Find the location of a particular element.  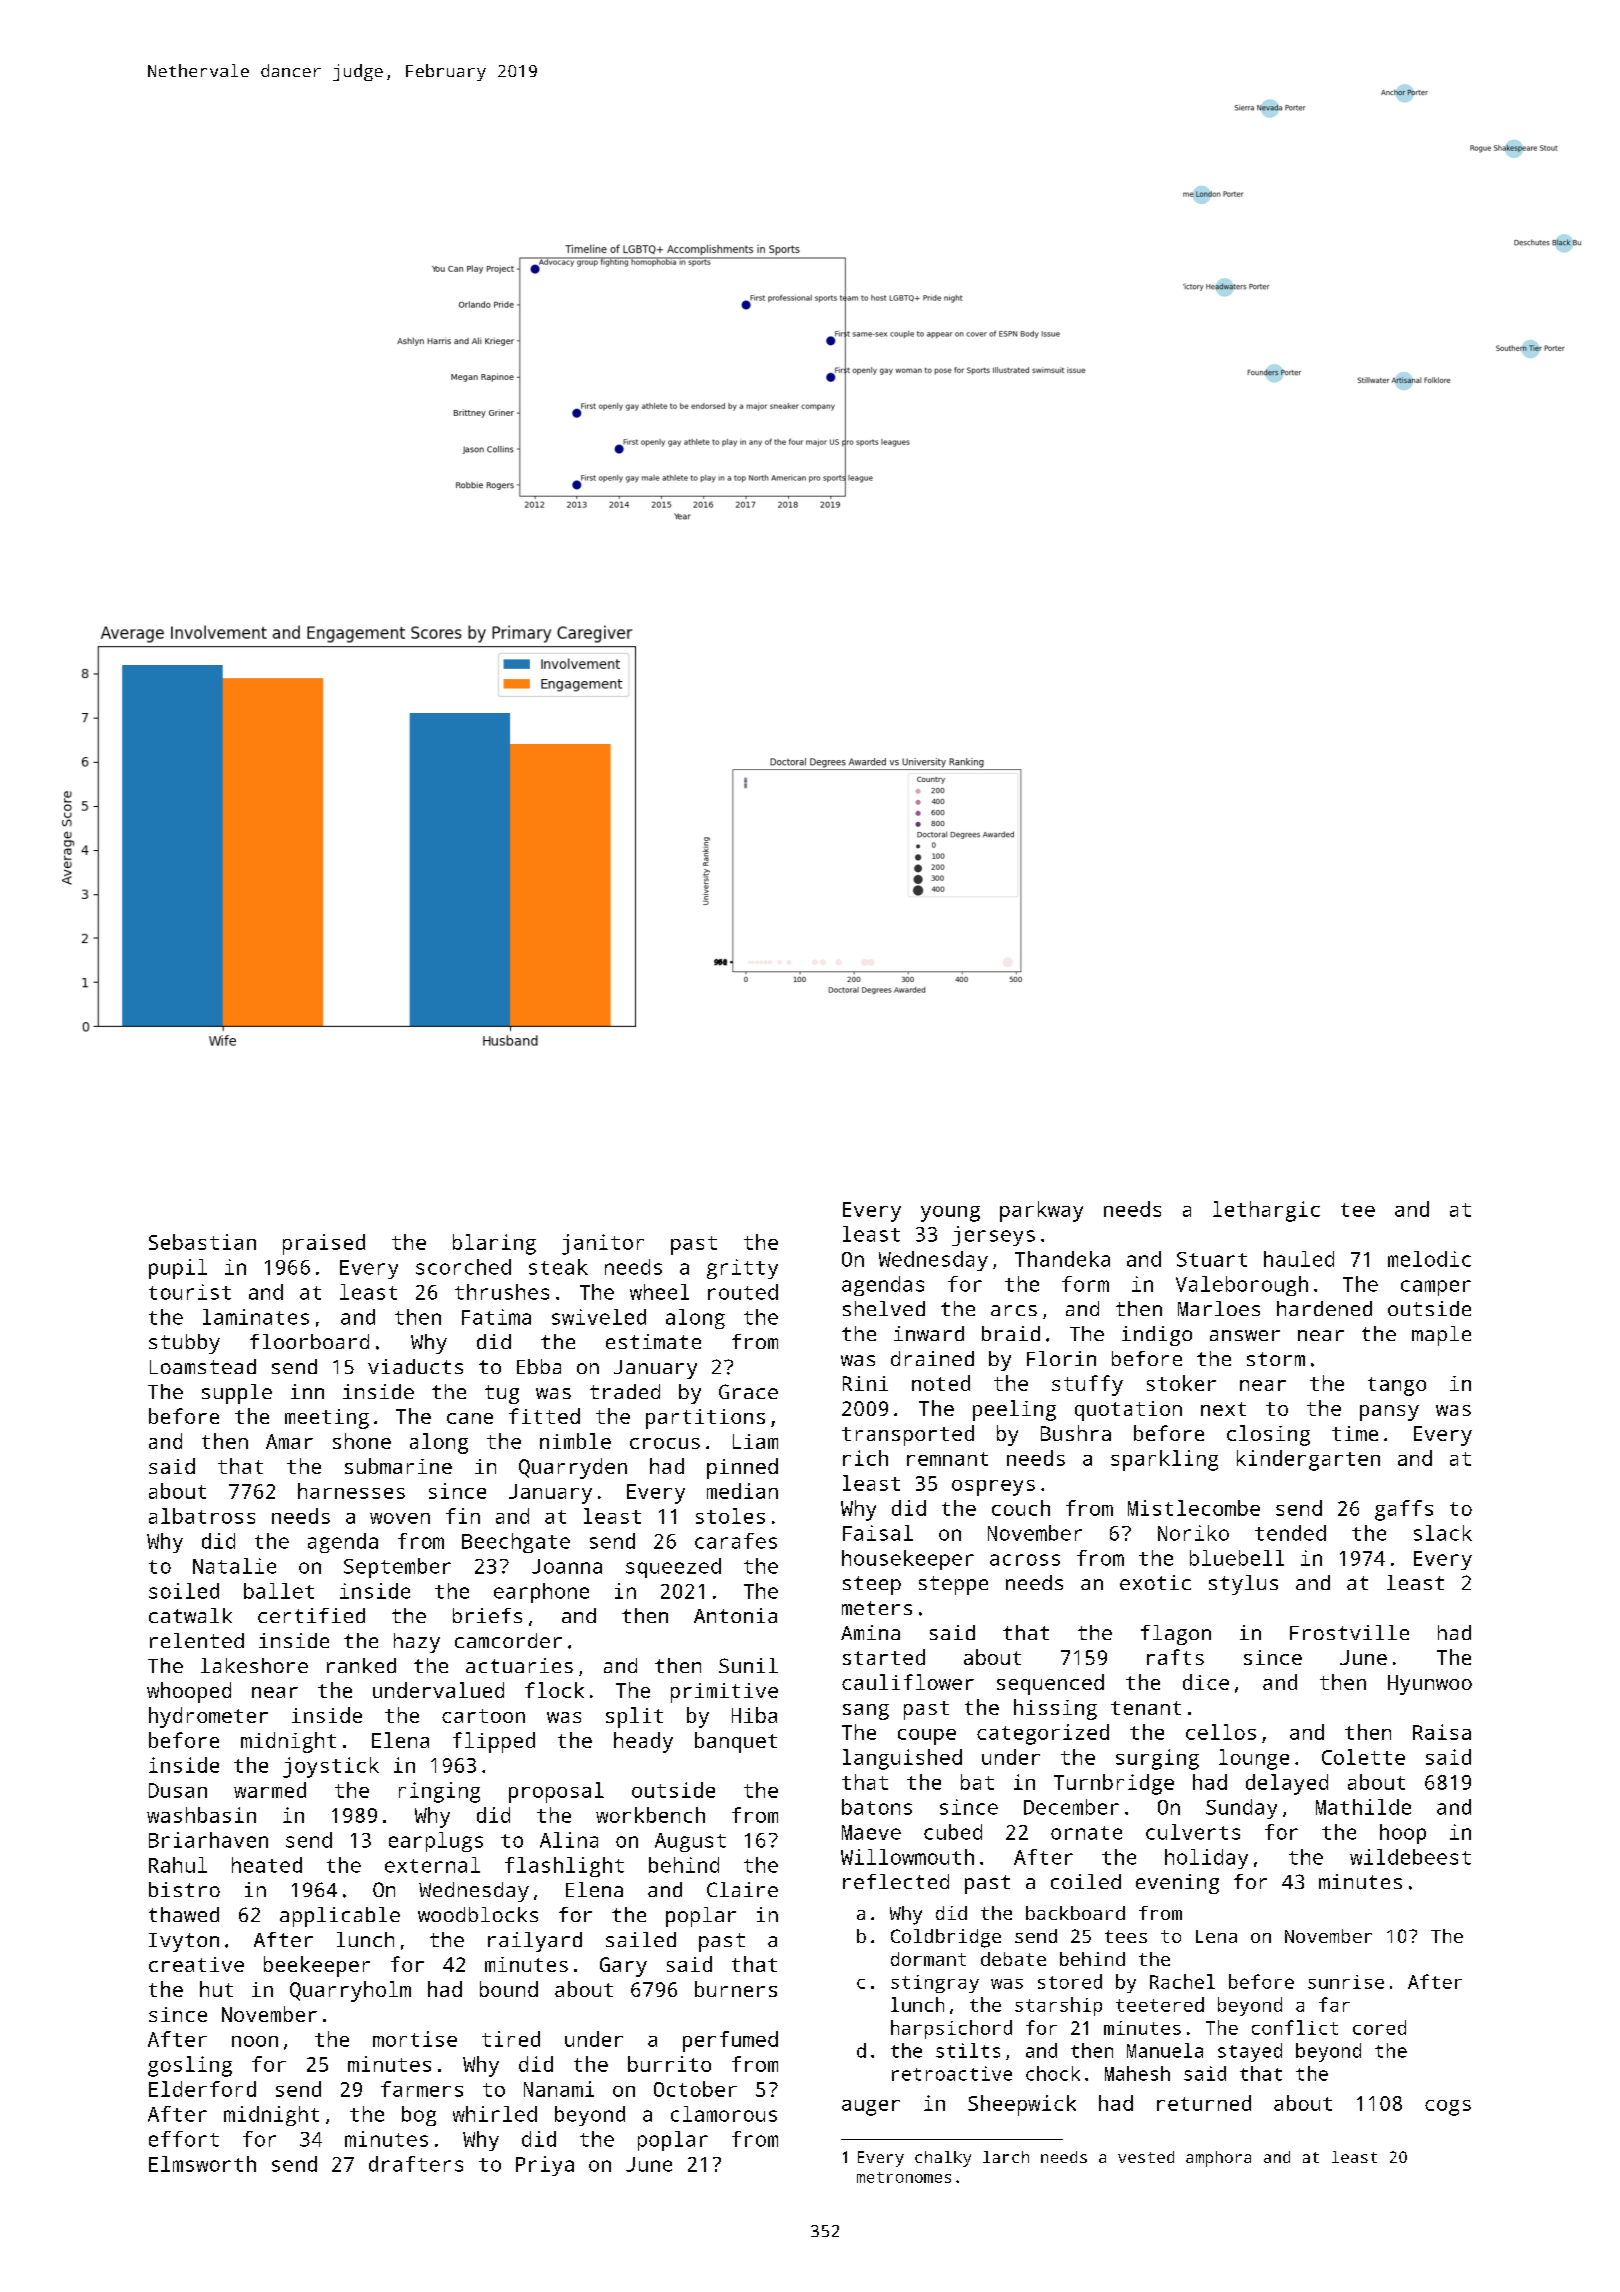

carafes is located at coordinates (736, 1541).
